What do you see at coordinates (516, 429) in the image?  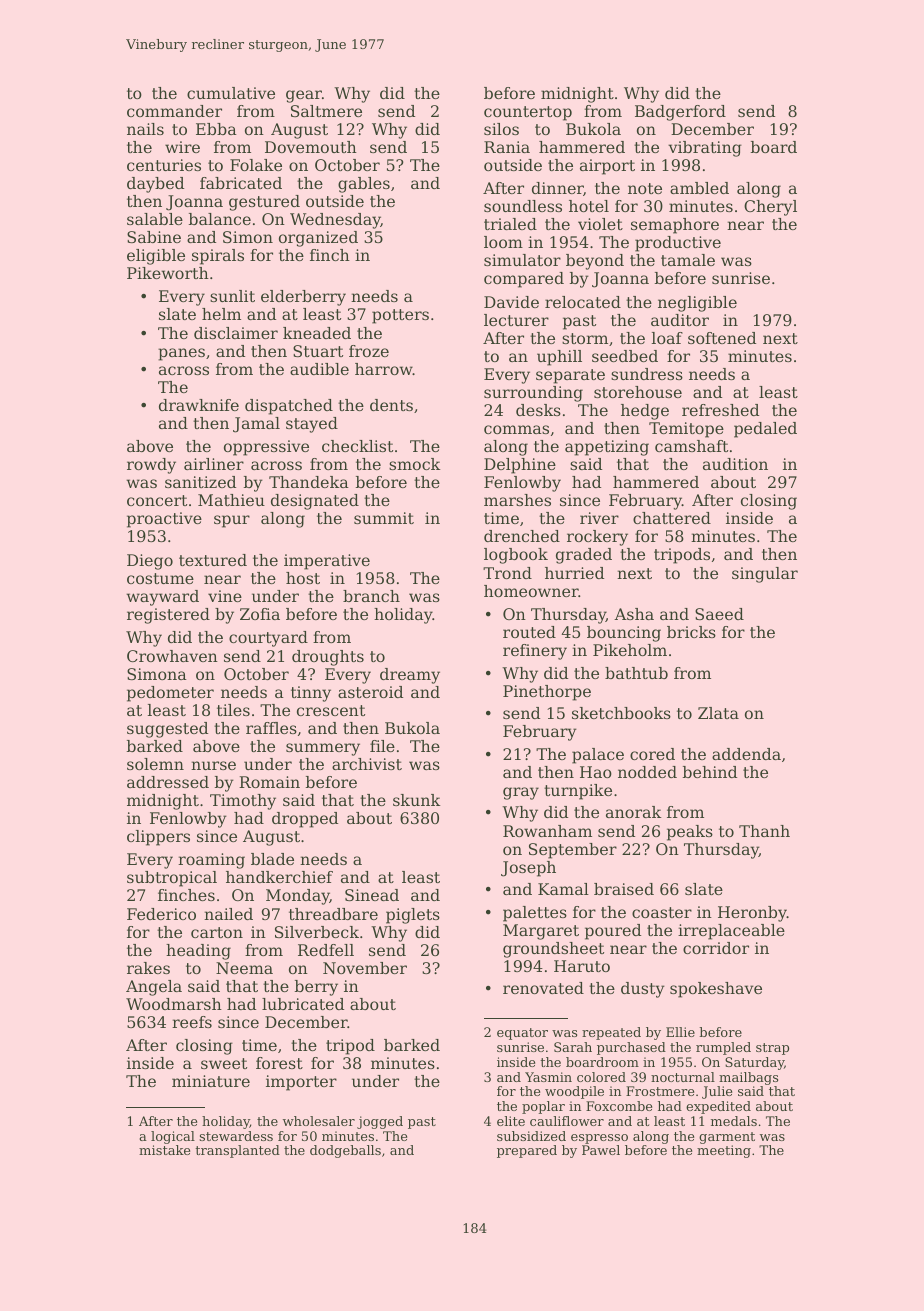 I see `commas` at bounding box center [516, 429].
